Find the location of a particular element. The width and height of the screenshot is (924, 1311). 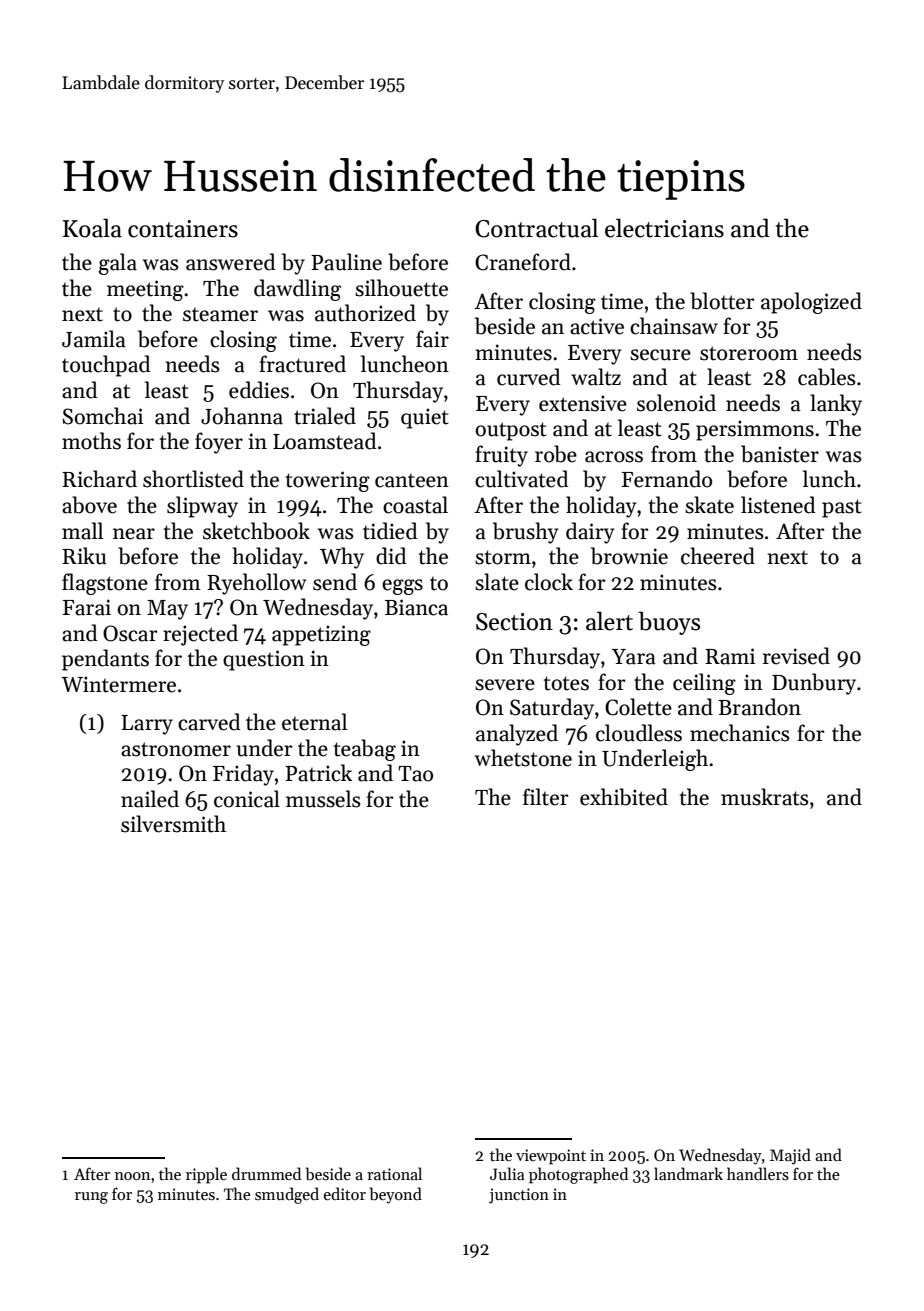

gala is located at coordinates (118, 264).
